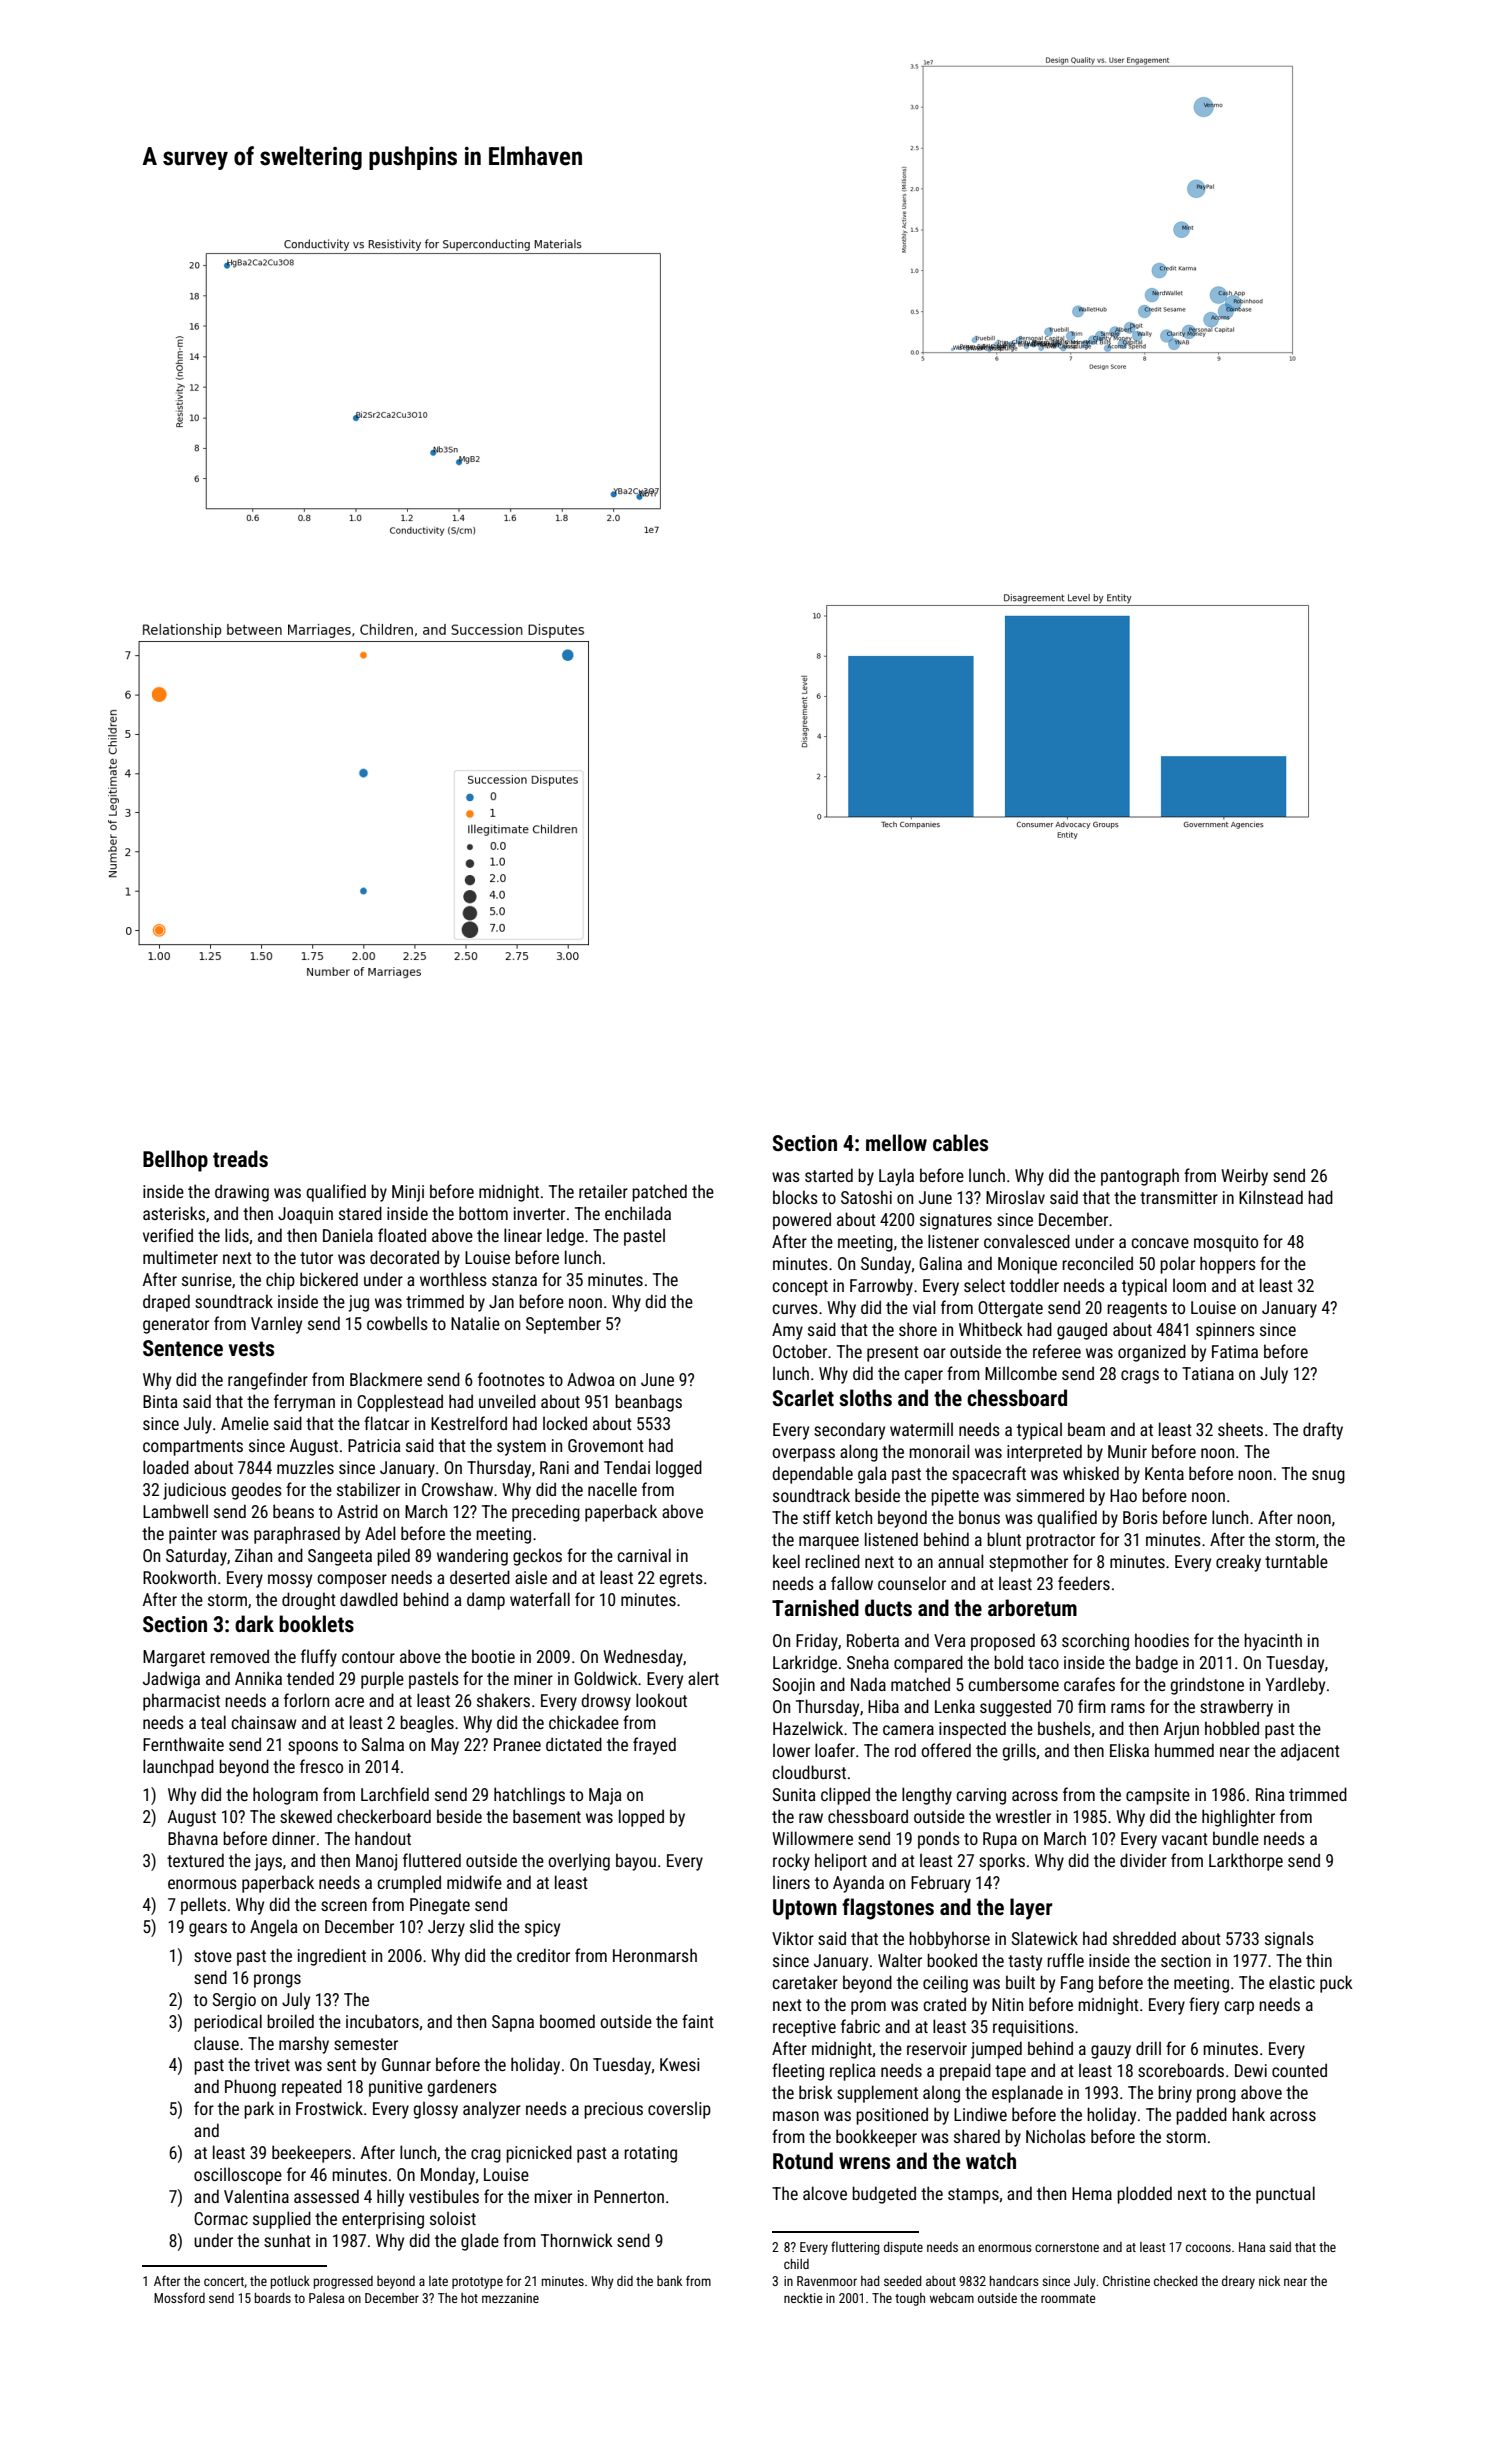 This image has width=1496, height=2464. What do you see at coordinates (654, 1746) in the image?
I see `frayed` at bounding box center [654, 1746].
